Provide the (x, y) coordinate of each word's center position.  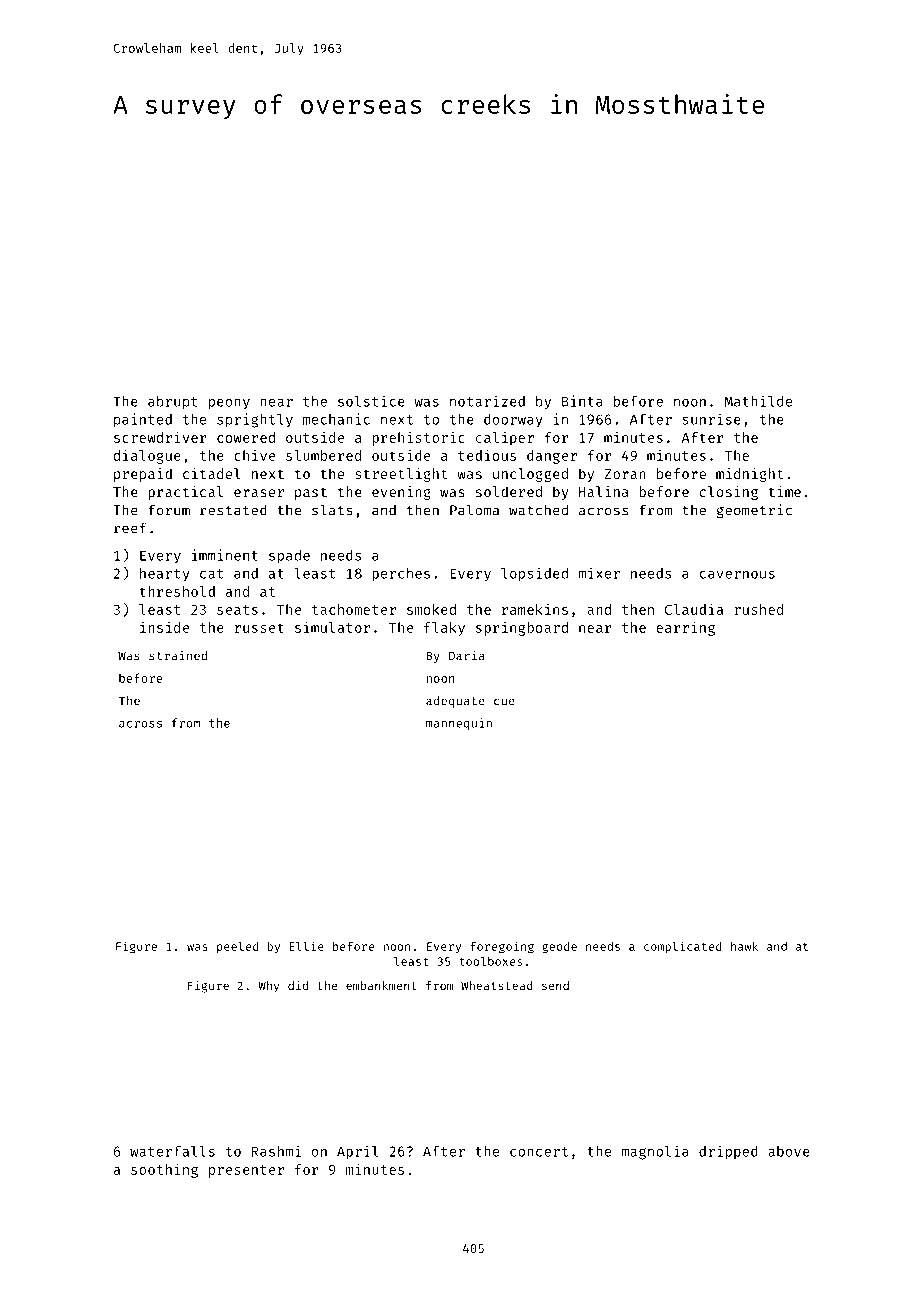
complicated (683, 947)
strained (178, 656)
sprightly (255, 420)
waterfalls (172, 1151)
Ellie (307, 946)
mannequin (459, 724)
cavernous (737, 575)
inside (164, 627)
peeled (238, 947)
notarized (487, 401)
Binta (582, 401)
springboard (522, 629)
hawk (744, 946)
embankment (381, 985)
